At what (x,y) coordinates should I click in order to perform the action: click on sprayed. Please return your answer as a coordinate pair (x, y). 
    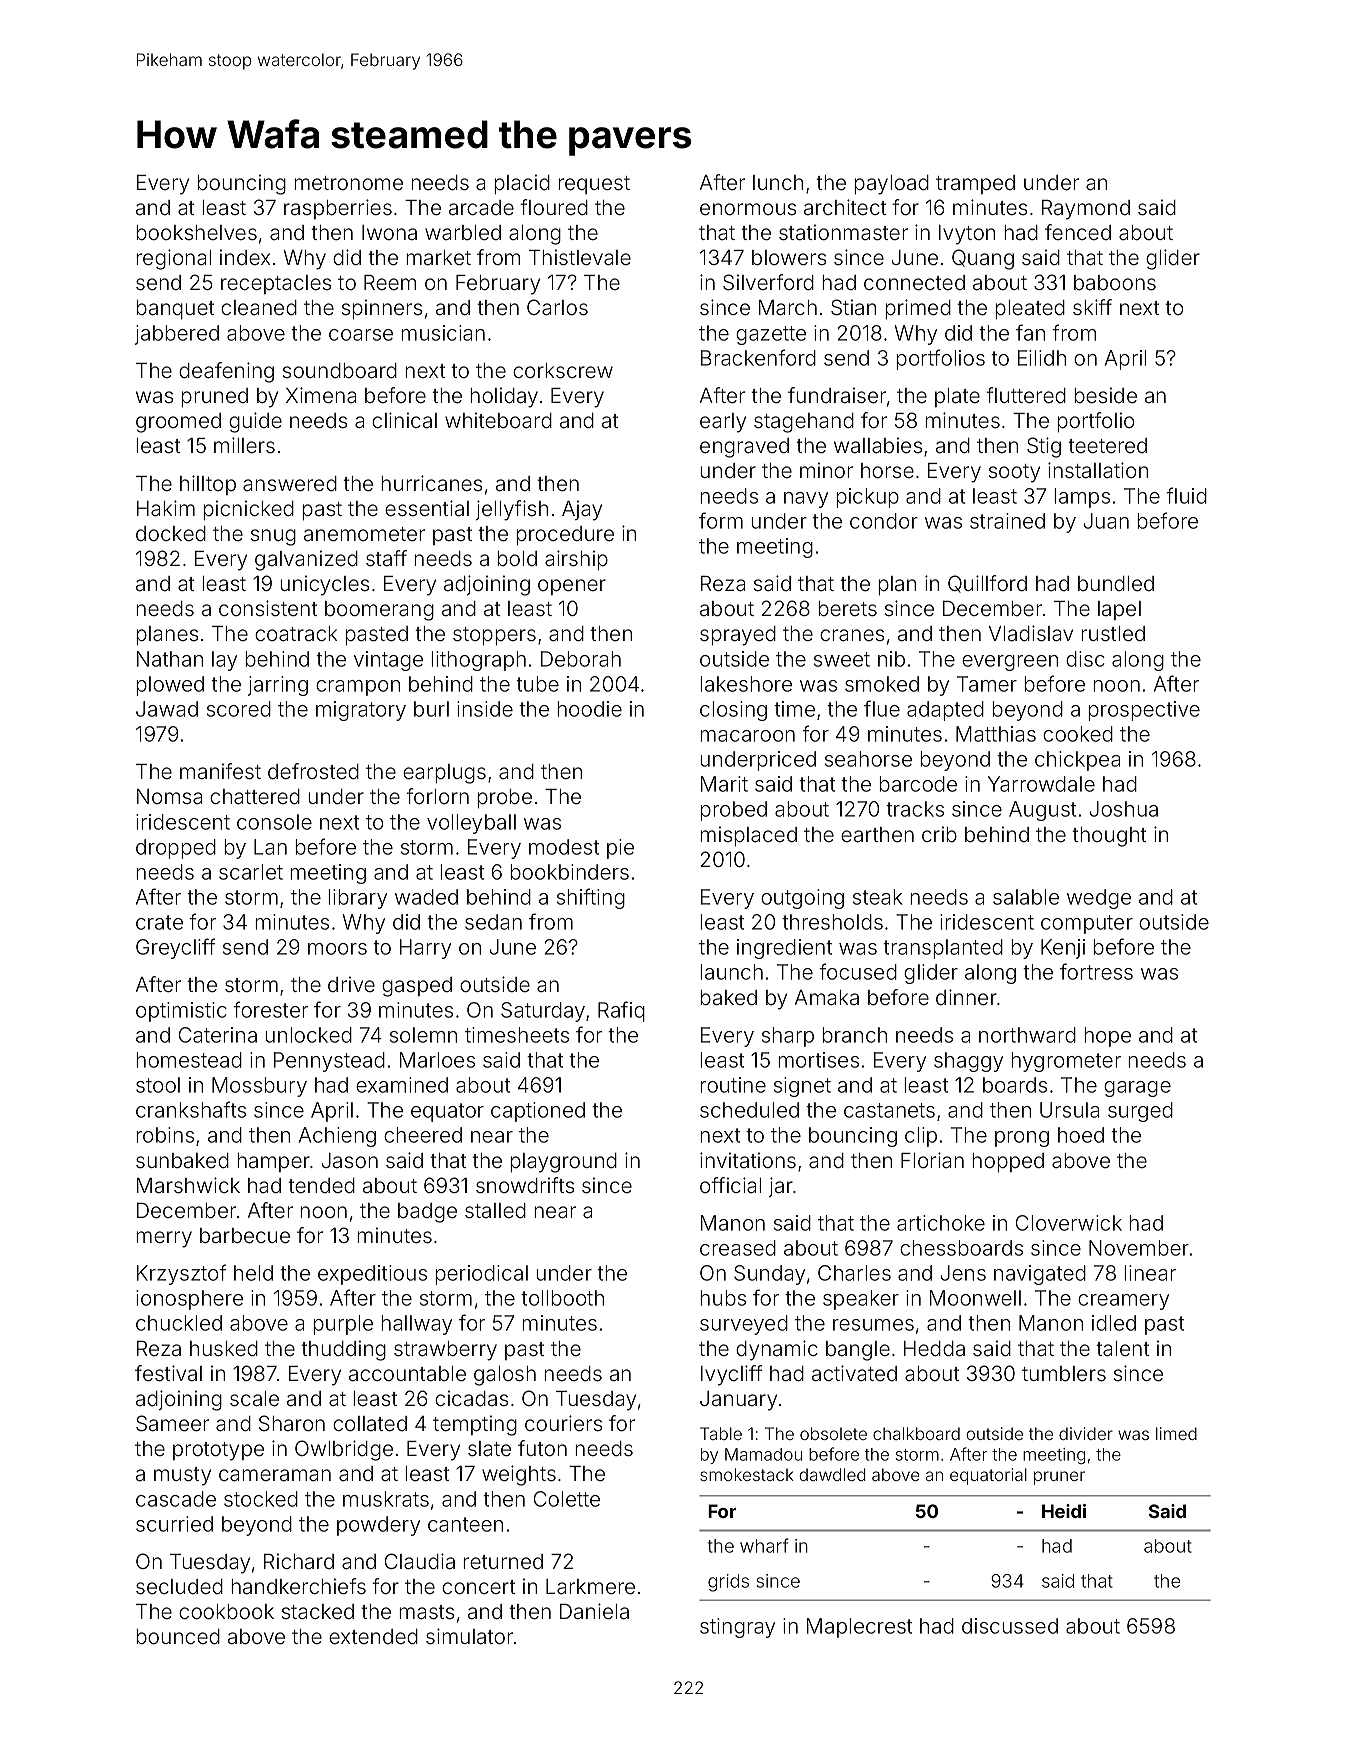
    Looking at the image, I should click on (738, 636).
